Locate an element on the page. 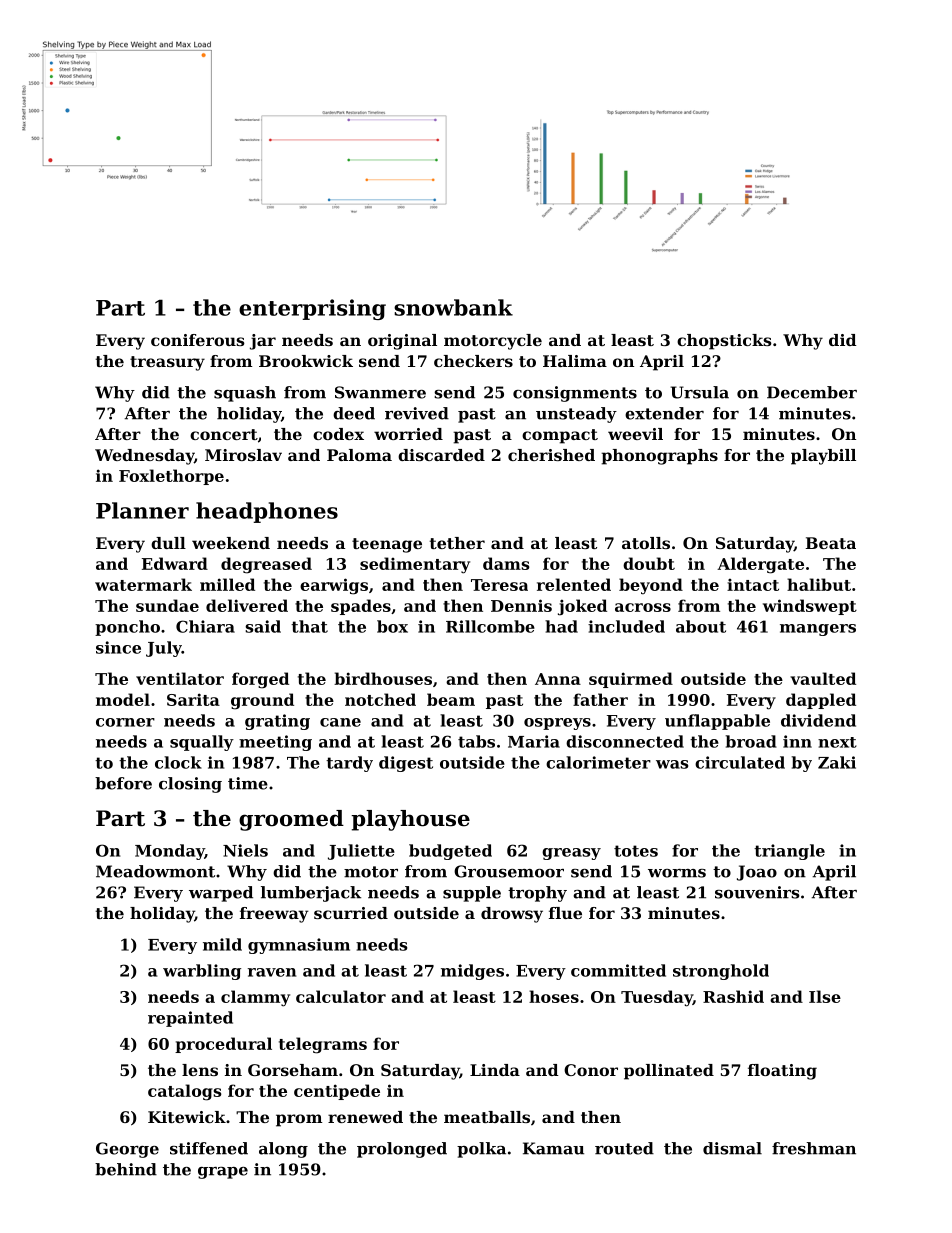 The height and width of the page is (1233, 952). Foxlethorpe is located at coordinates (171, 477).
